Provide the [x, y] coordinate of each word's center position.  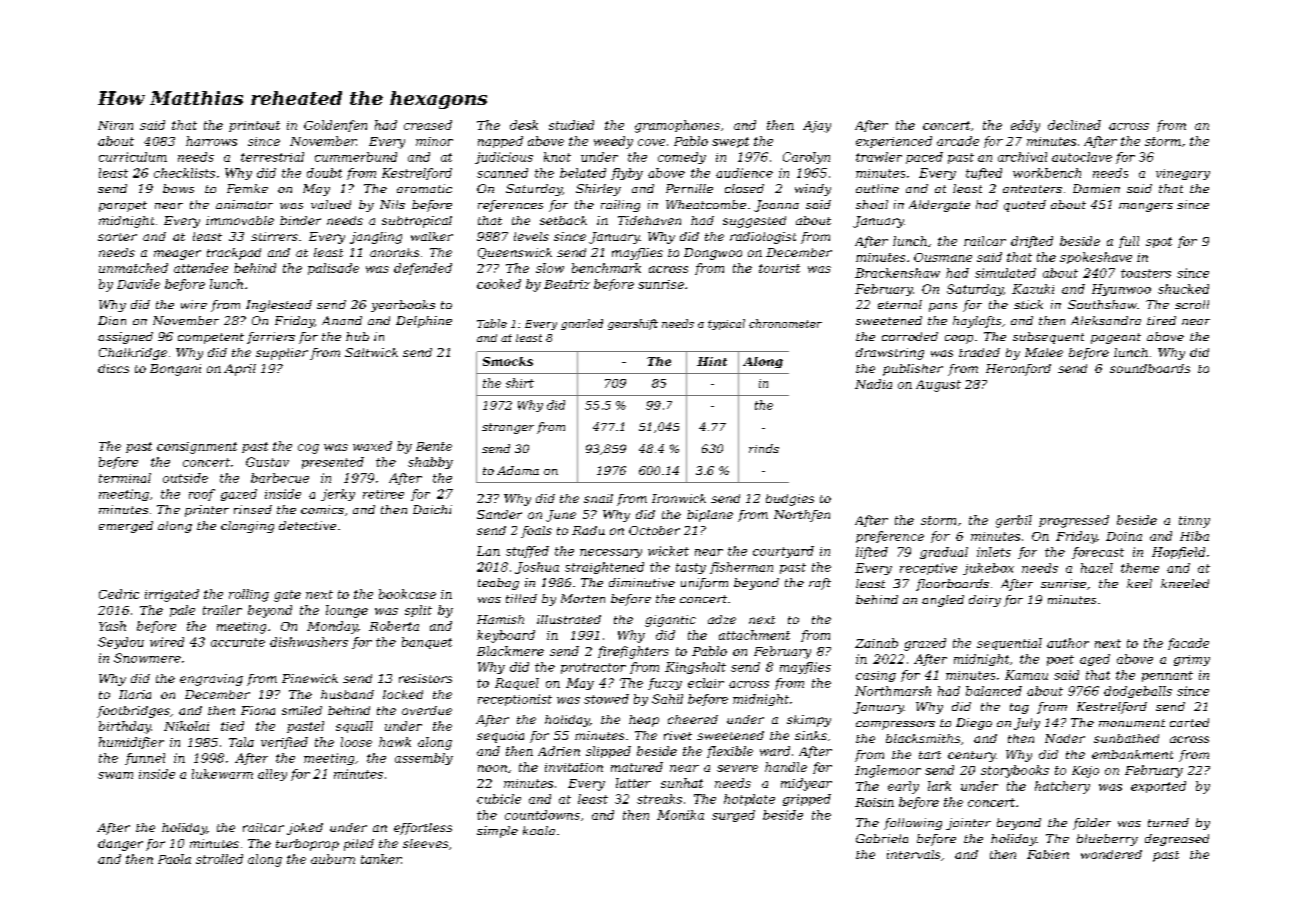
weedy [613, 142]
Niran [115, 125]
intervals [913, 854]
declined [1074, 125]
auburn [333, 859]
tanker [381, 859]
